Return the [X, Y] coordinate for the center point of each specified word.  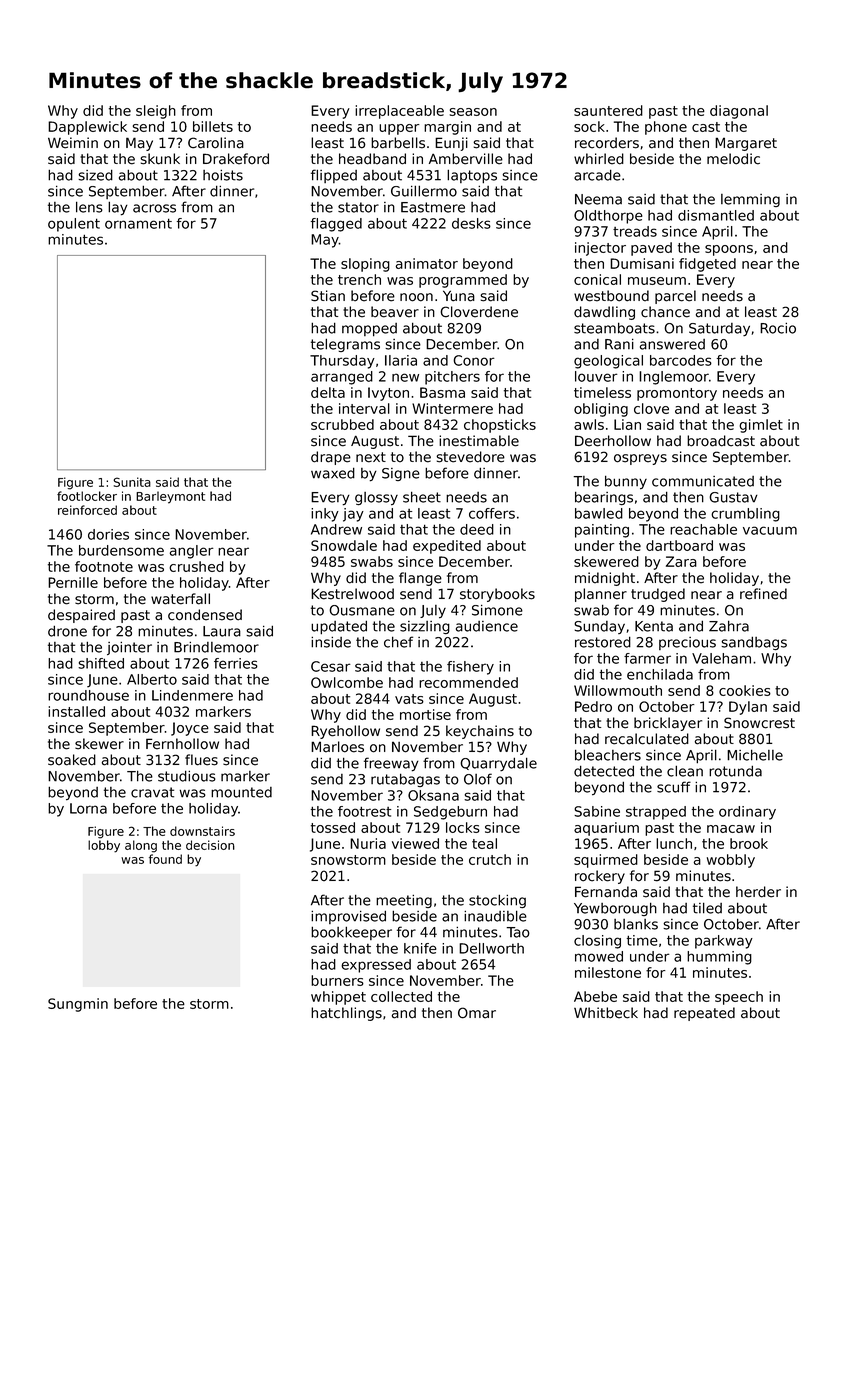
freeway [391, 764]
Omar [477, 1013]
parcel [675, 297]
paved [651, 249]
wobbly [731, 861]
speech [739, 998]
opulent [74, 225]
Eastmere [433, 207]
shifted [101, 663]
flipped [334, 176]
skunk [160, 159]
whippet [338, 998]
